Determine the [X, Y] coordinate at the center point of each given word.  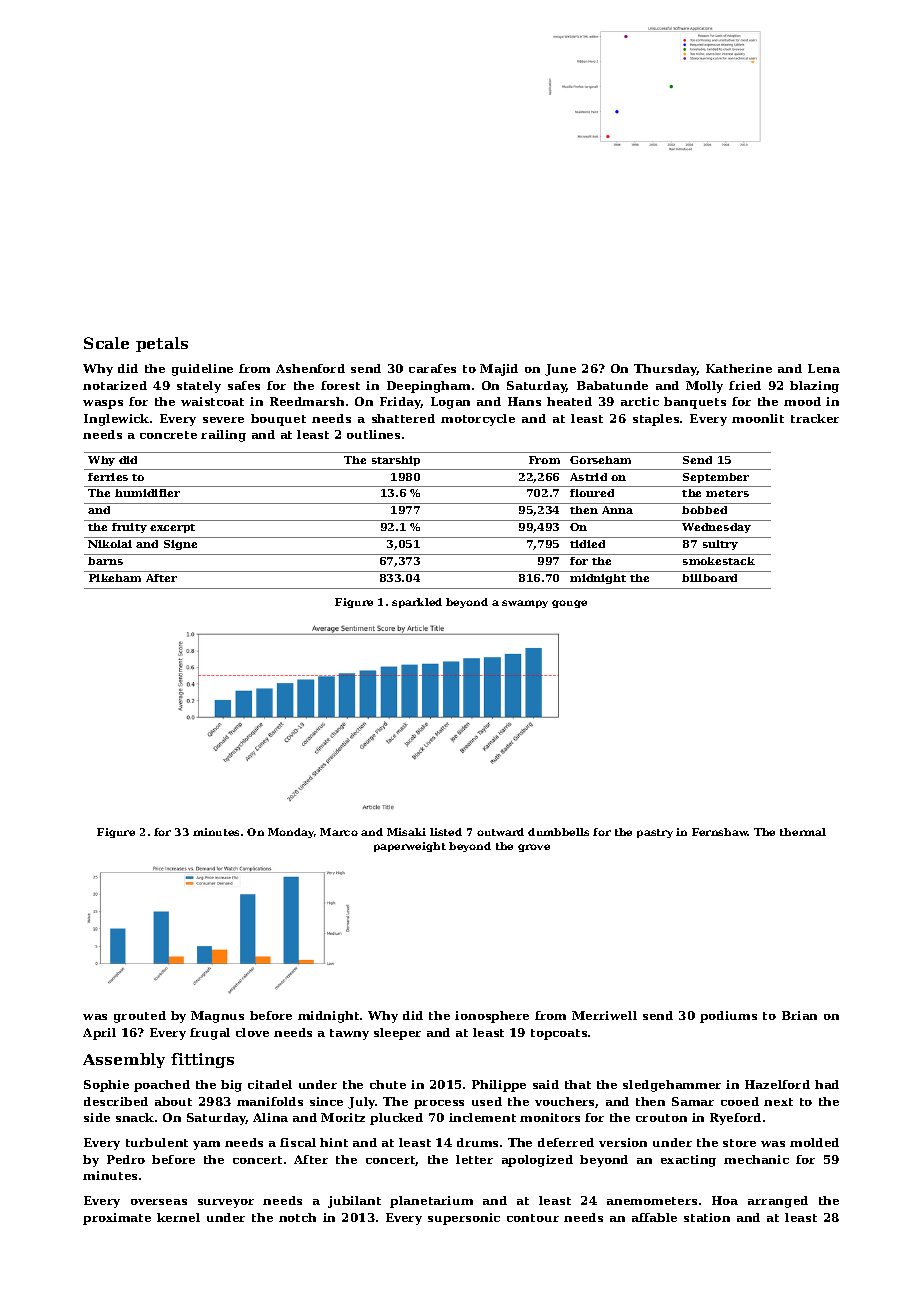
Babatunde [612, 385]
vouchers [565, 1102]
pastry [655, 833]
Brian [799, 1015]
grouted [140, 1017]
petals [162, 344]
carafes [432, 368]
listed [446, 832]
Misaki [406, 832]
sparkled [417, 603]
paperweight [410, 847]
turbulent [157, 1142]
